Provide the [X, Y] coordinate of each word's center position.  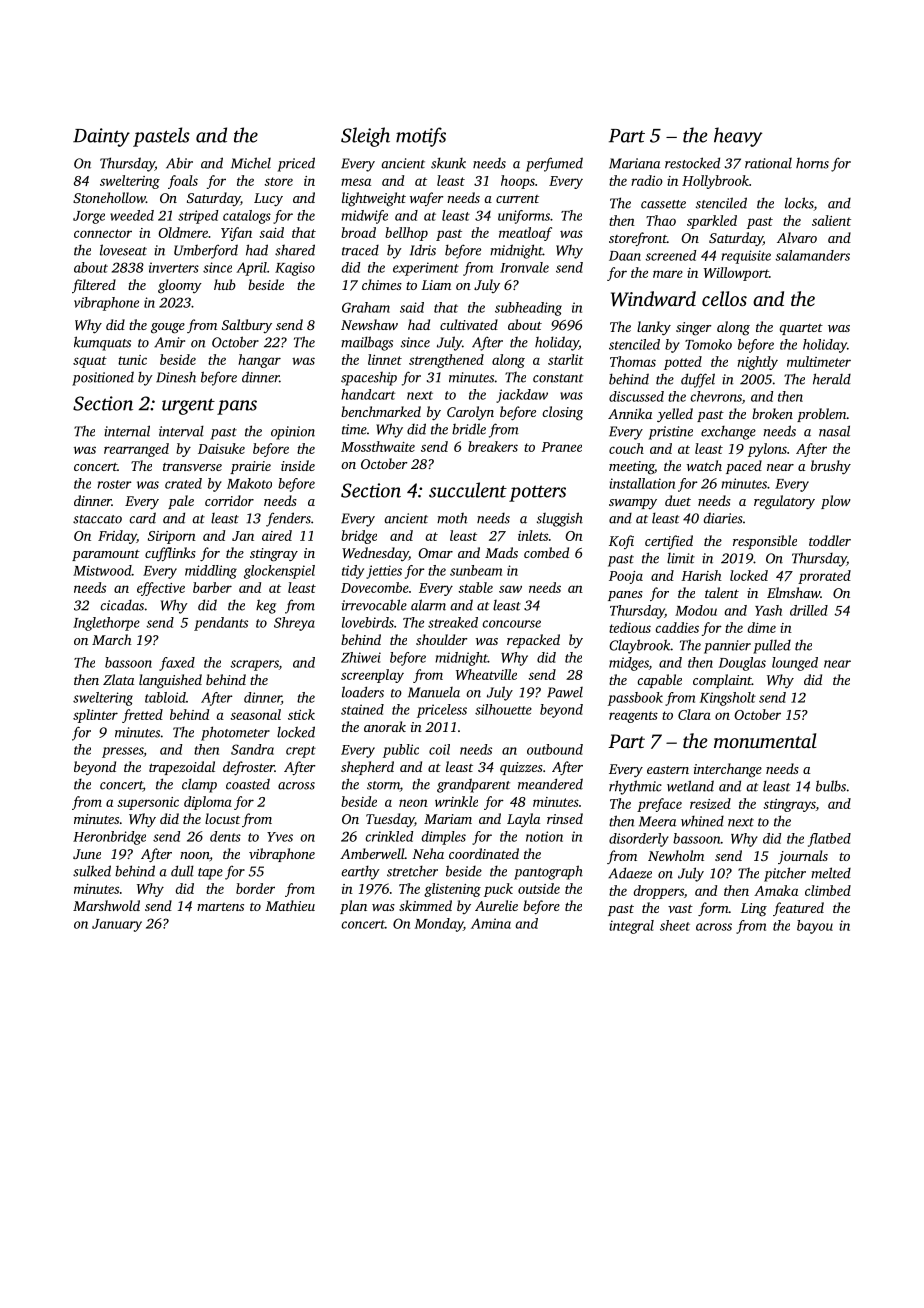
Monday [439, 925]
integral [631, 927]
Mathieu [290, 905]
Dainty [101, 137]
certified [669, 542]
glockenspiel [279, 572]
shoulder [441, 639]
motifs [421, 137]
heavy [738, 137]
